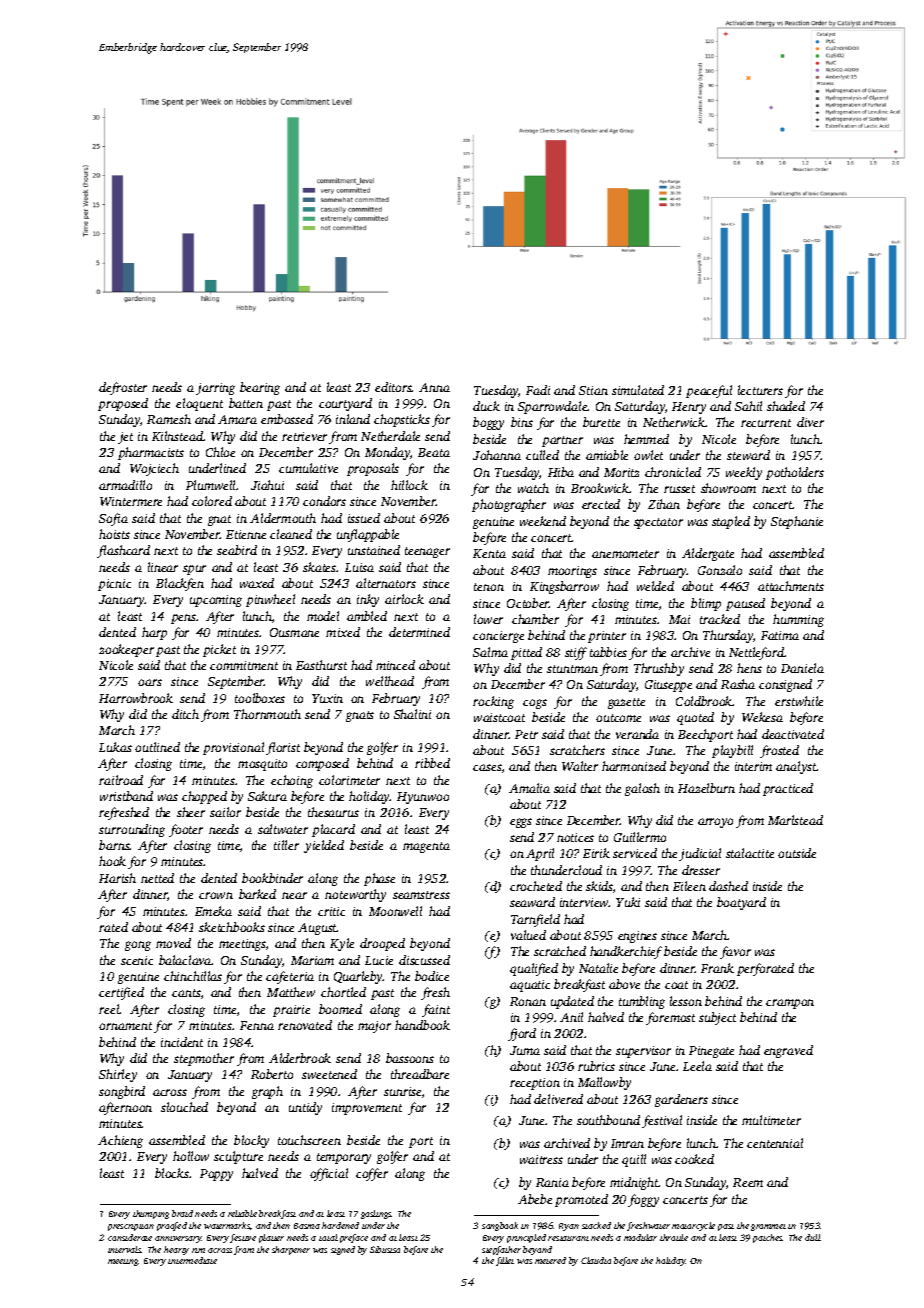  I want to click on reliable, so click(242, 1213).
